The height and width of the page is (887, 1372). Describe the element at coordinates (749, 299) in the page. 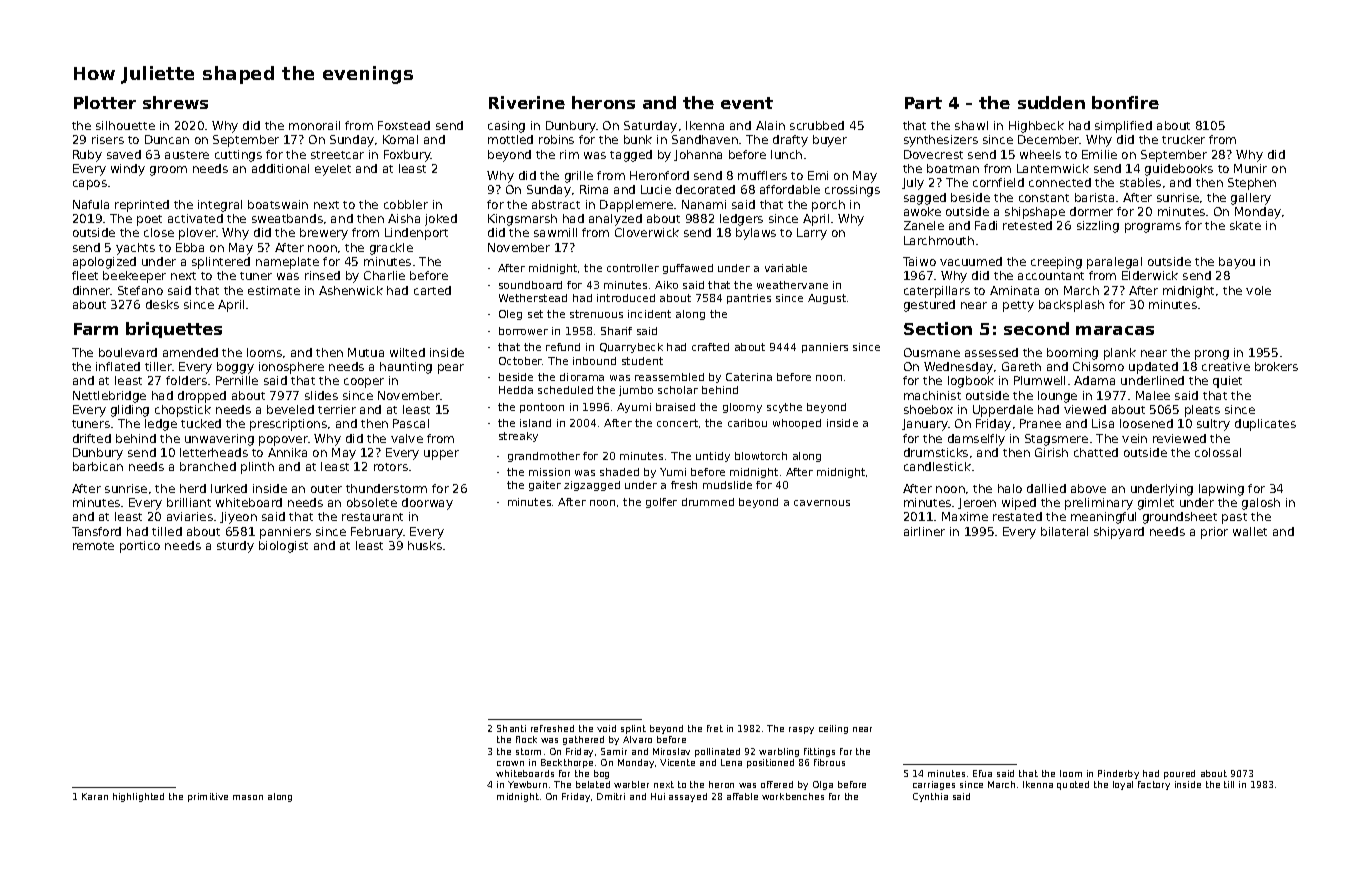

I see `pantries` at that location.
